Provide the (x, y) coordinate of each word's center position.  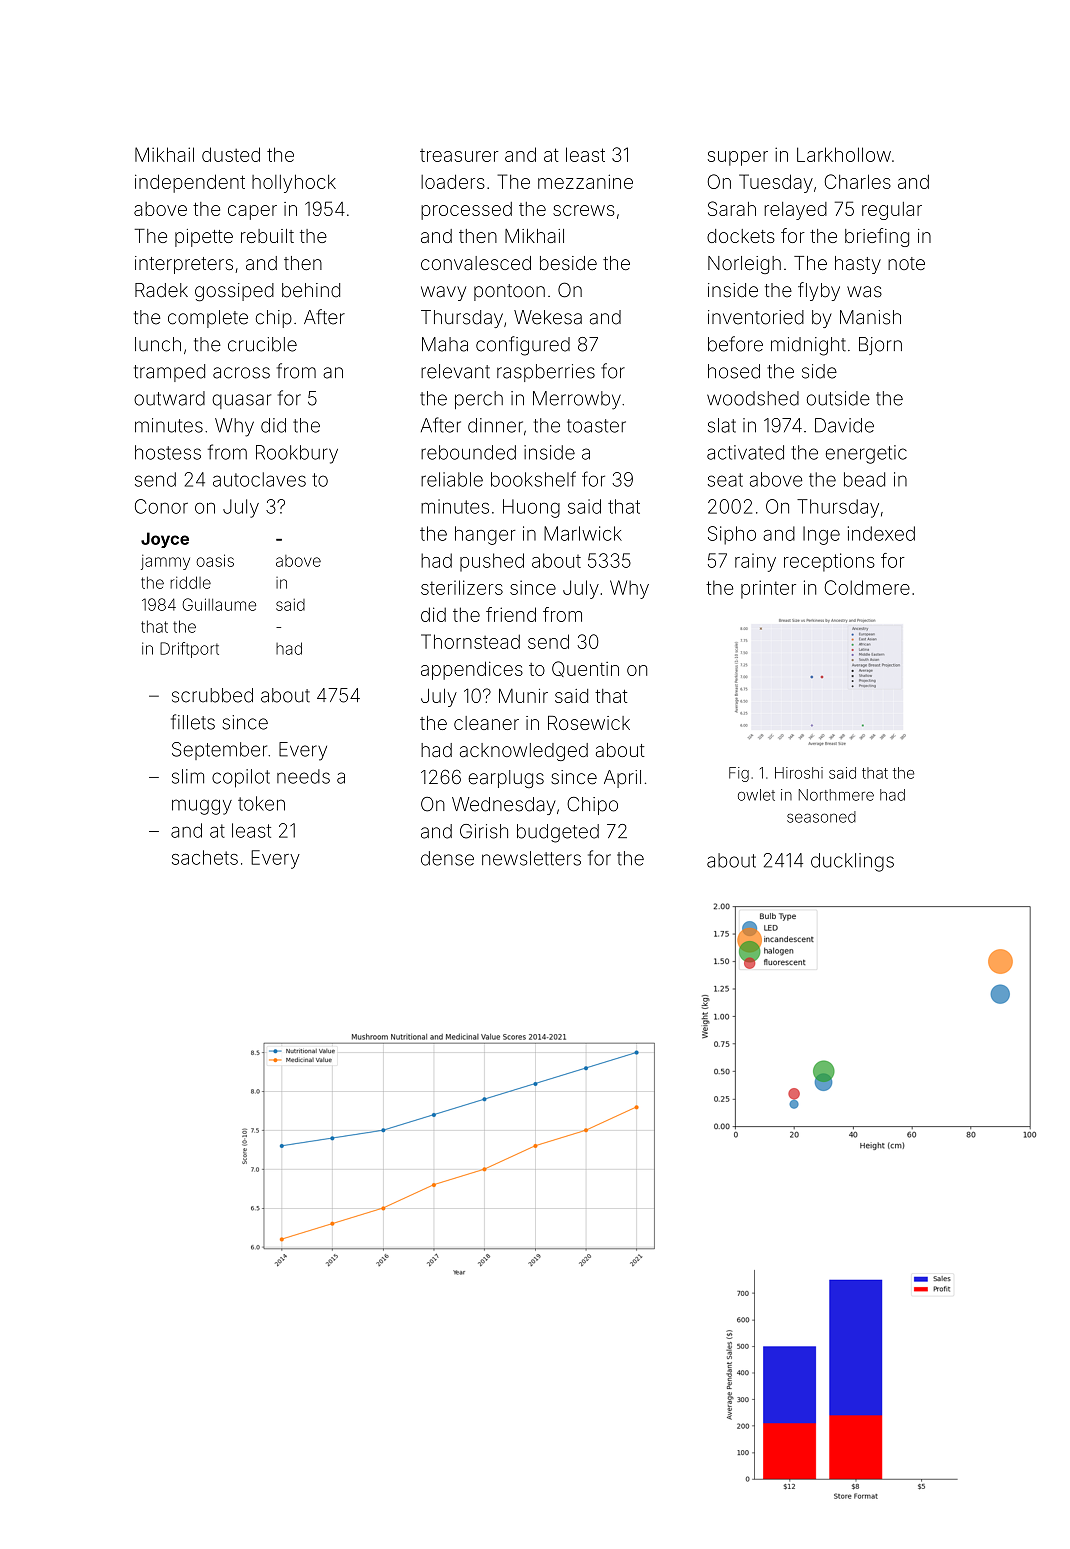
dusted (231, 154)
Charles (858, 181)
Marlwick (583, 533)
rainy (755, 562)
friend (511, 614)
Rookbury (297, 454)
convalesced (476, 263)
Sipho (732, 535)
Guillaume (219, 604)
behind (311, 290)
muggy (202, 807)
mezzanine (585, 181)
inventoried (756, 317)
